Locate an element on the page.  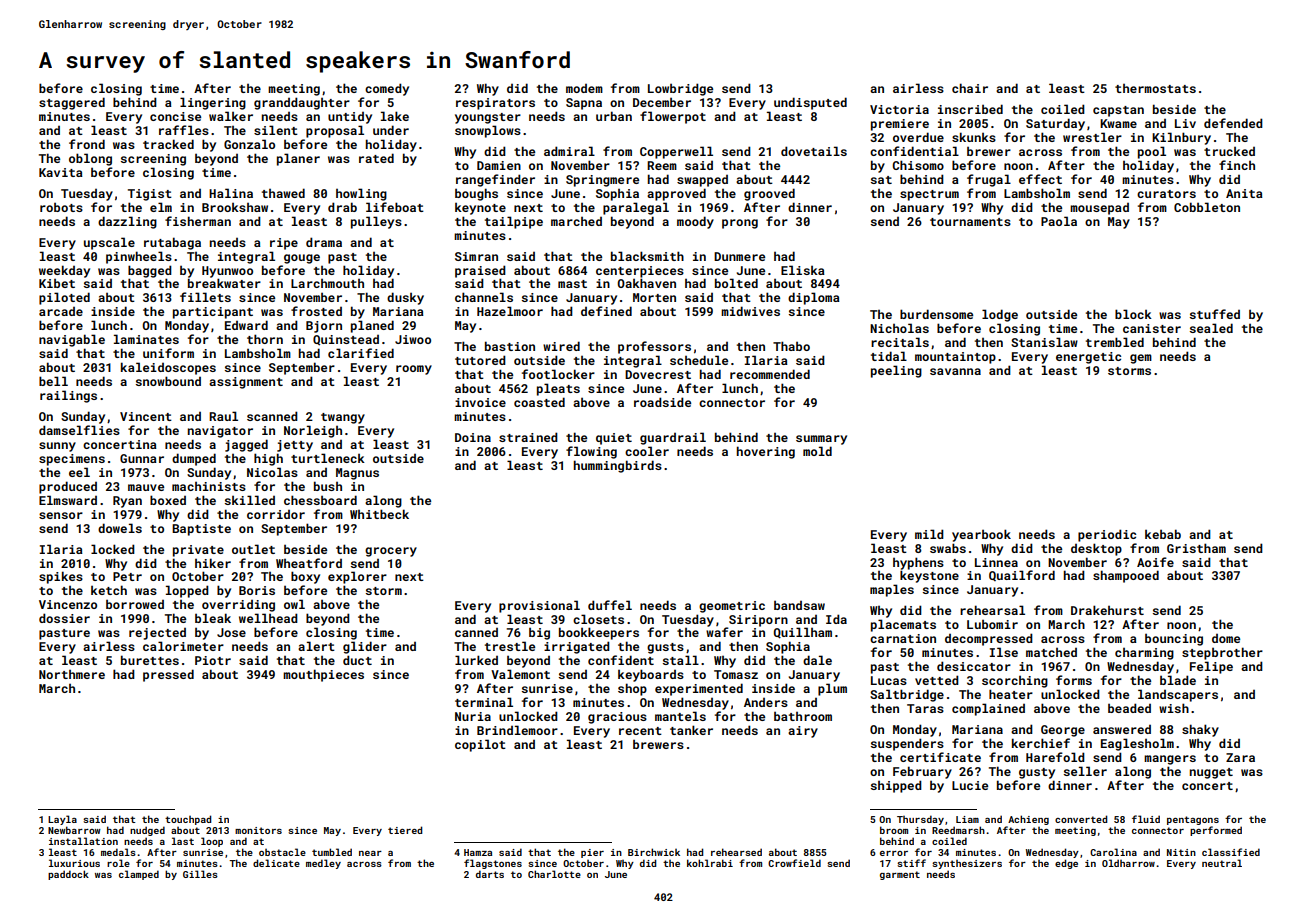
Gilles is located at coordinates (200, 874).
